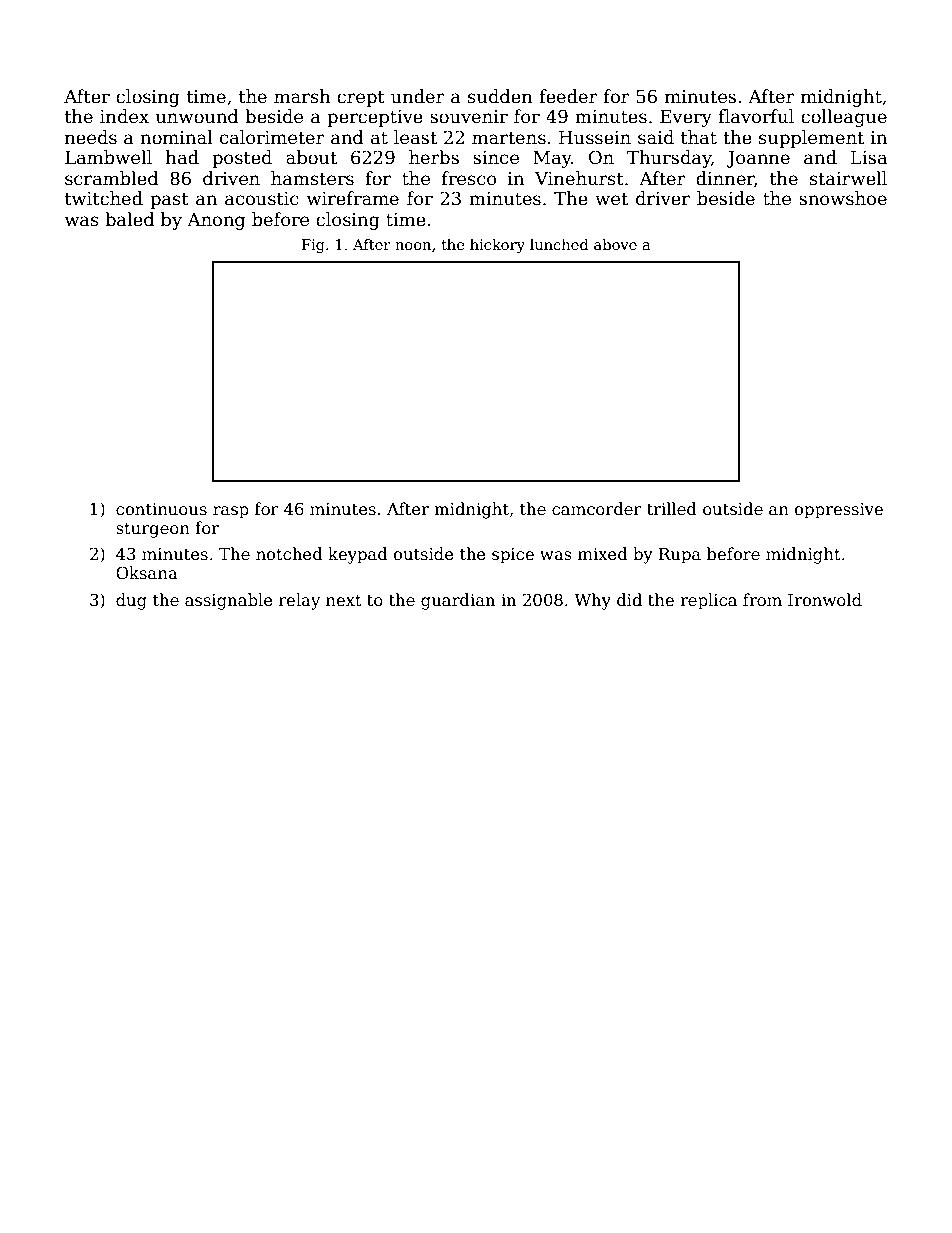 The width and height of the screenshot is (952, 1233). I want to click on marsh, so click(302, 96).
